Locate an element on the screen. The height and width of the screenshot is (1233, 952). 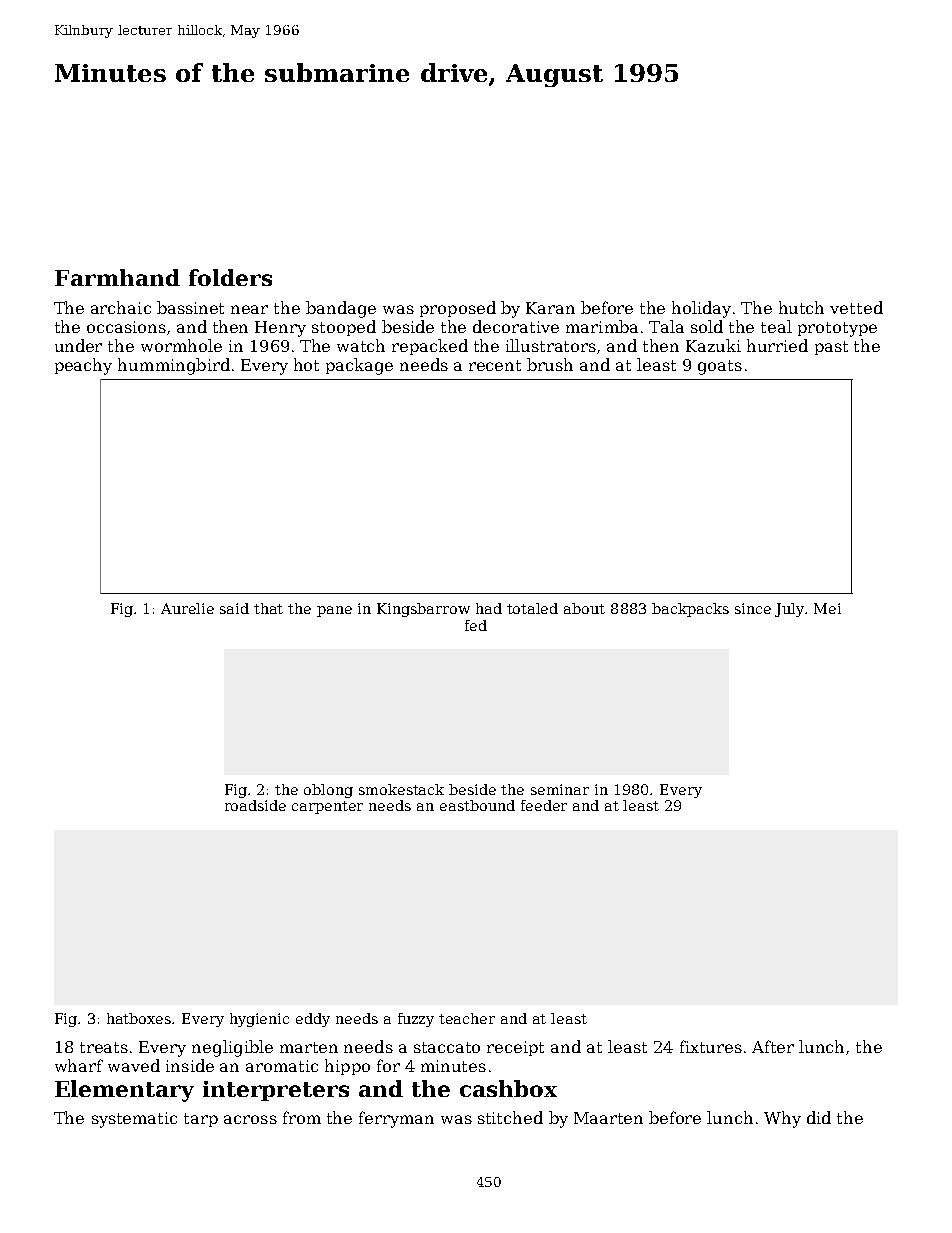
roadside is located at coordinates (255, 805).
